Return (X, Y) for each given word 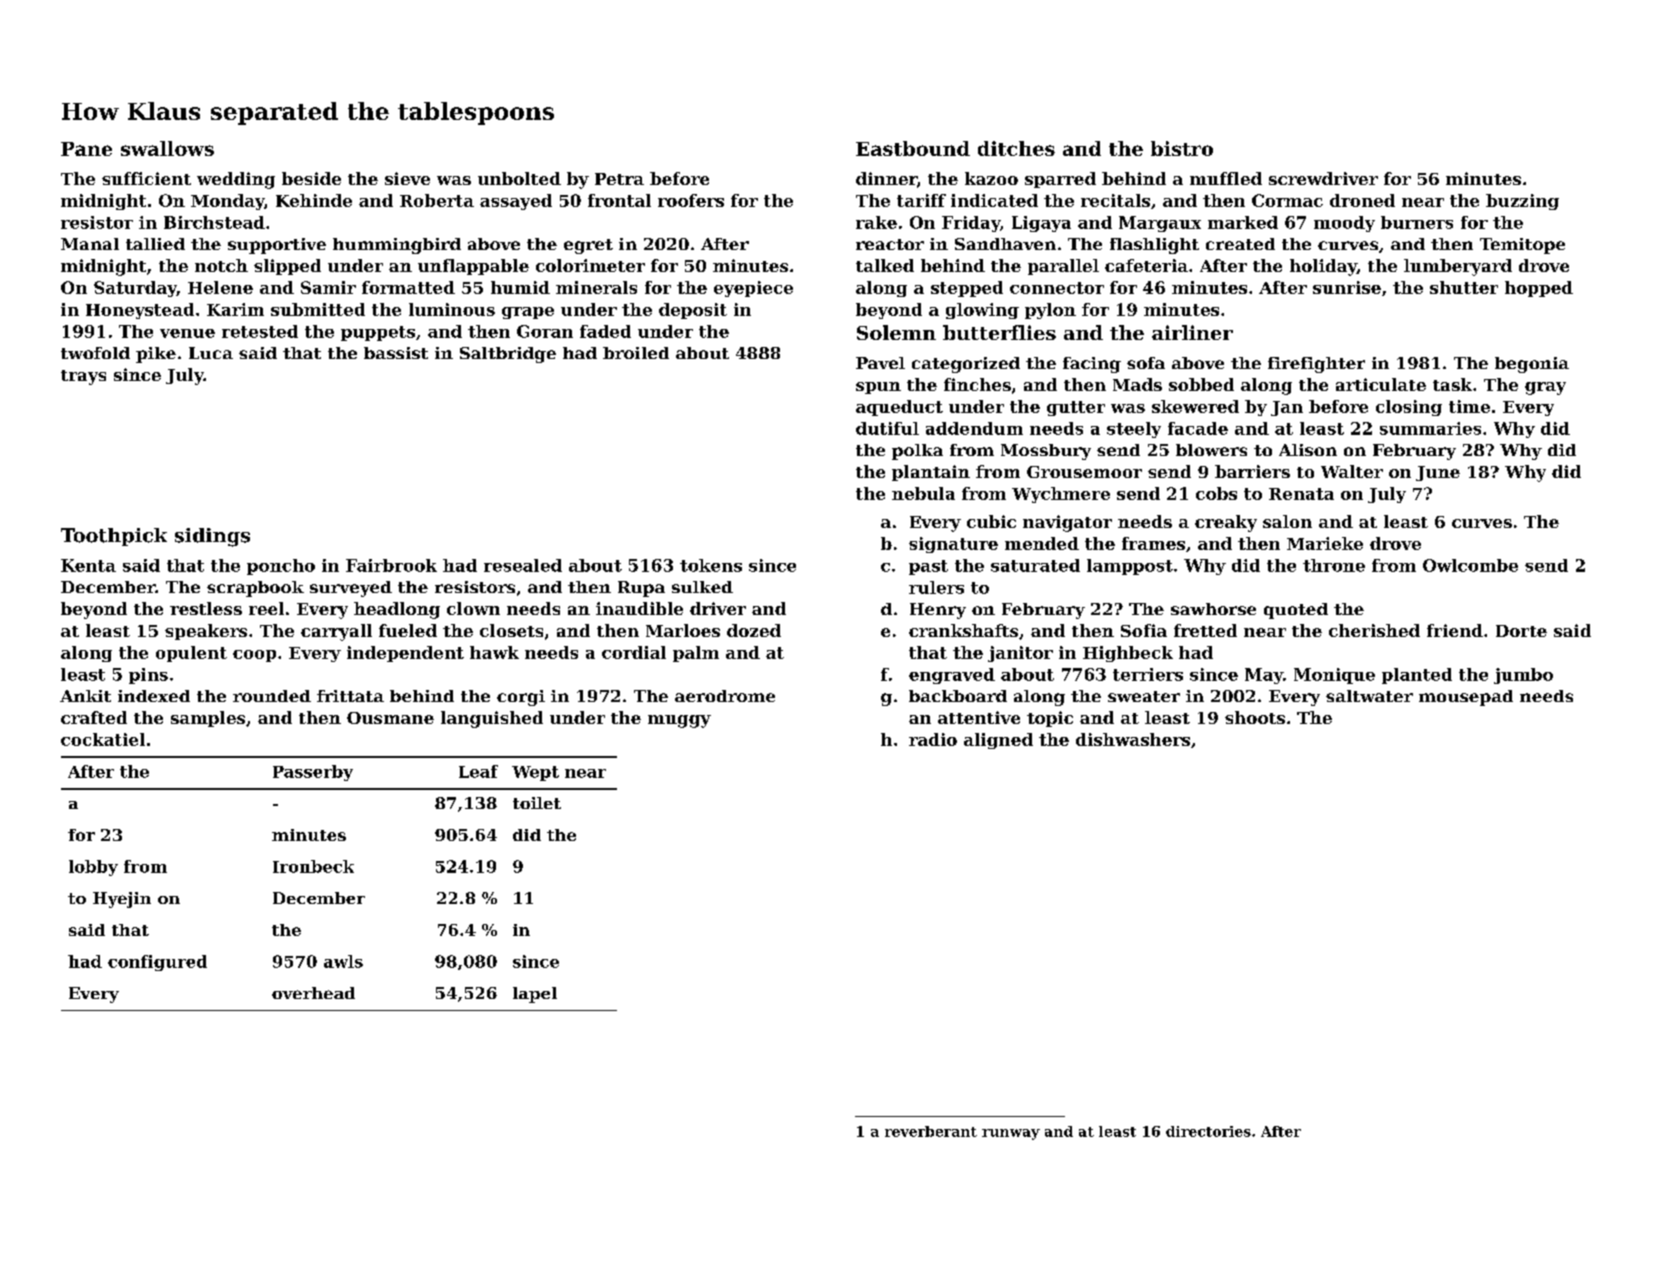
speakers (206, 632)
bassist (396, 353)
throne (1334, 565)
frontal (619, 200)
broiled (636, 353)
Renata (1301, 494)
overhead (313, 993)
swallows (167, 148)
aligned (998, 741)
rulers (936, 587)
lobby (93, 868)
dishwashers (1133, 739)
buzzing (1522, 202)
